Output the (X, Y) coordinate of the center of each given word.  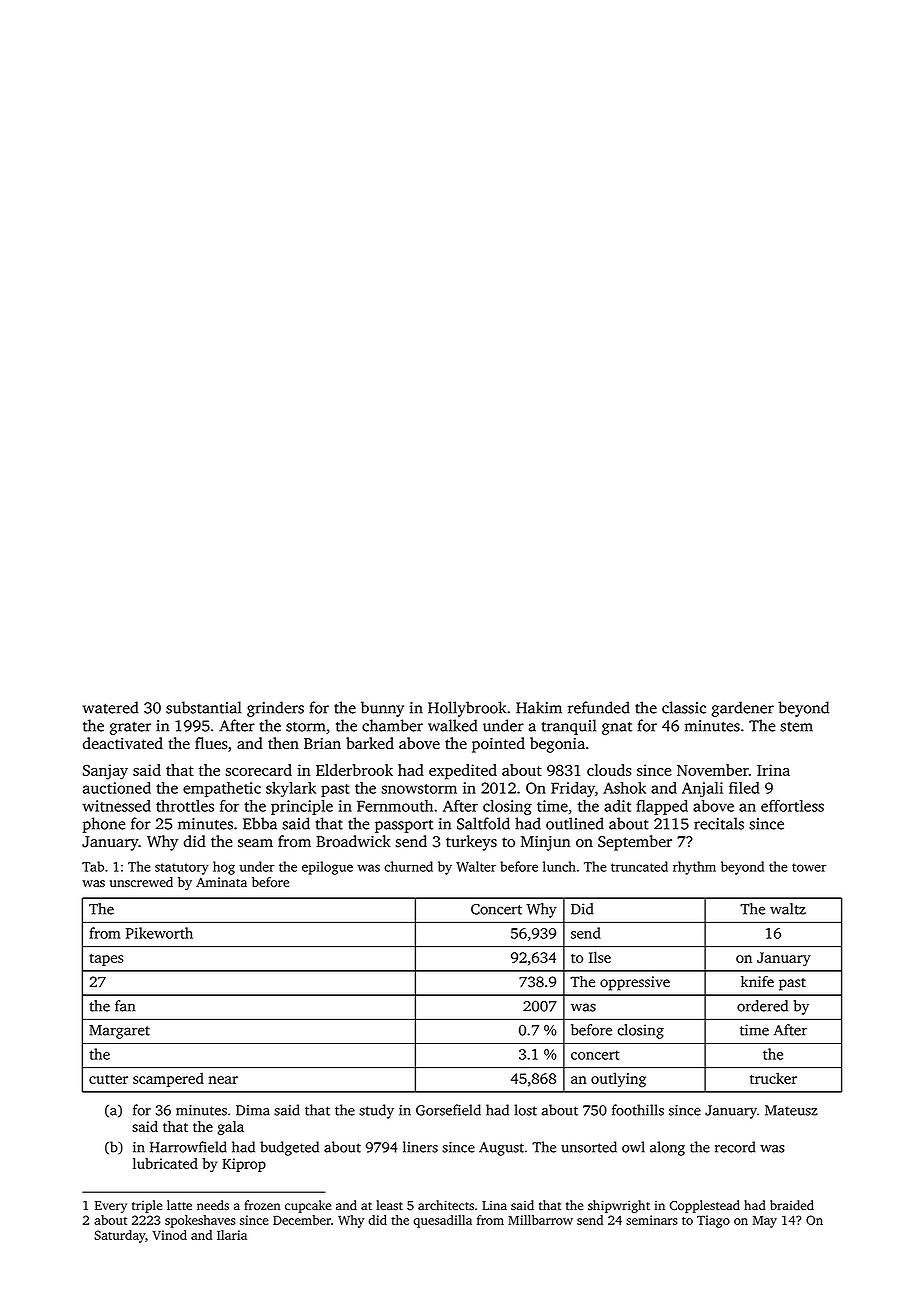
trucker (773, 1078)
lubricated (165, 1163)
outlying (618, 1080)
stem (796, 727)
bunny (382, 709)
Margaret (119, 1032)
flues (211, 743)
